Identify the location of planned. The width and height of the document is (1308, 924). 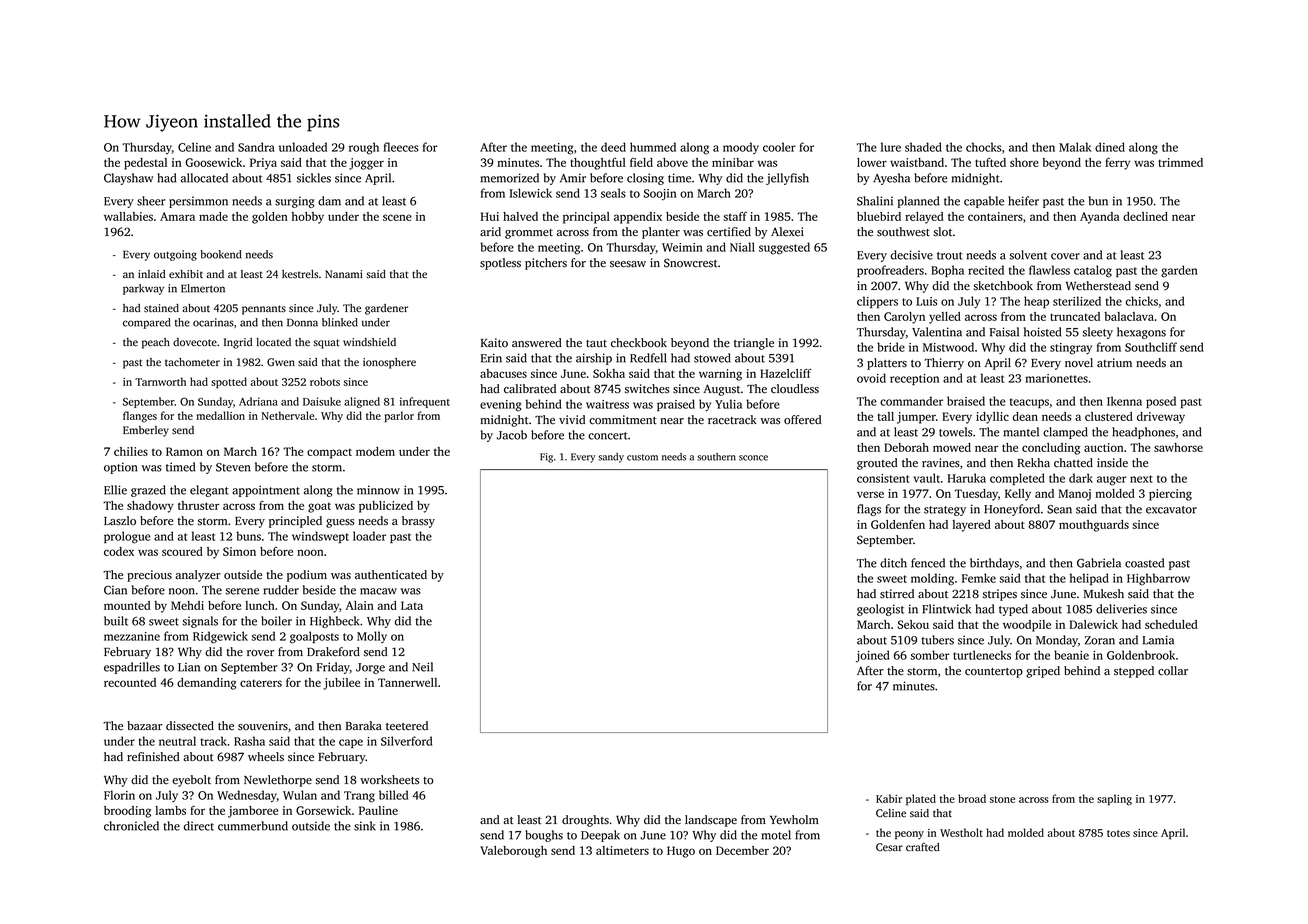
(918, 202).
